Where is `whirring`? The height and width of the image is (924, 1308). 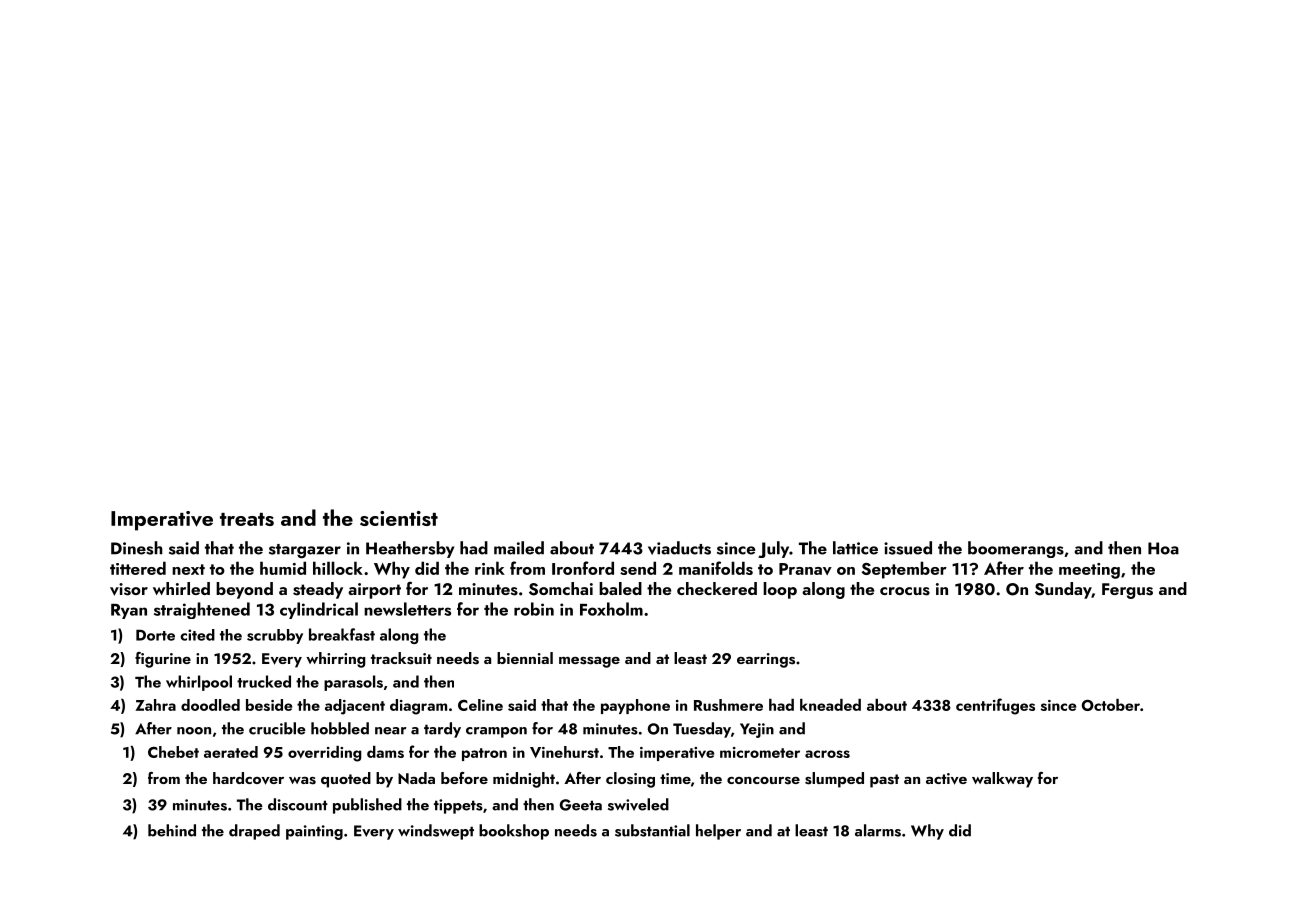 whirring is located at coordinates (336, 660).
